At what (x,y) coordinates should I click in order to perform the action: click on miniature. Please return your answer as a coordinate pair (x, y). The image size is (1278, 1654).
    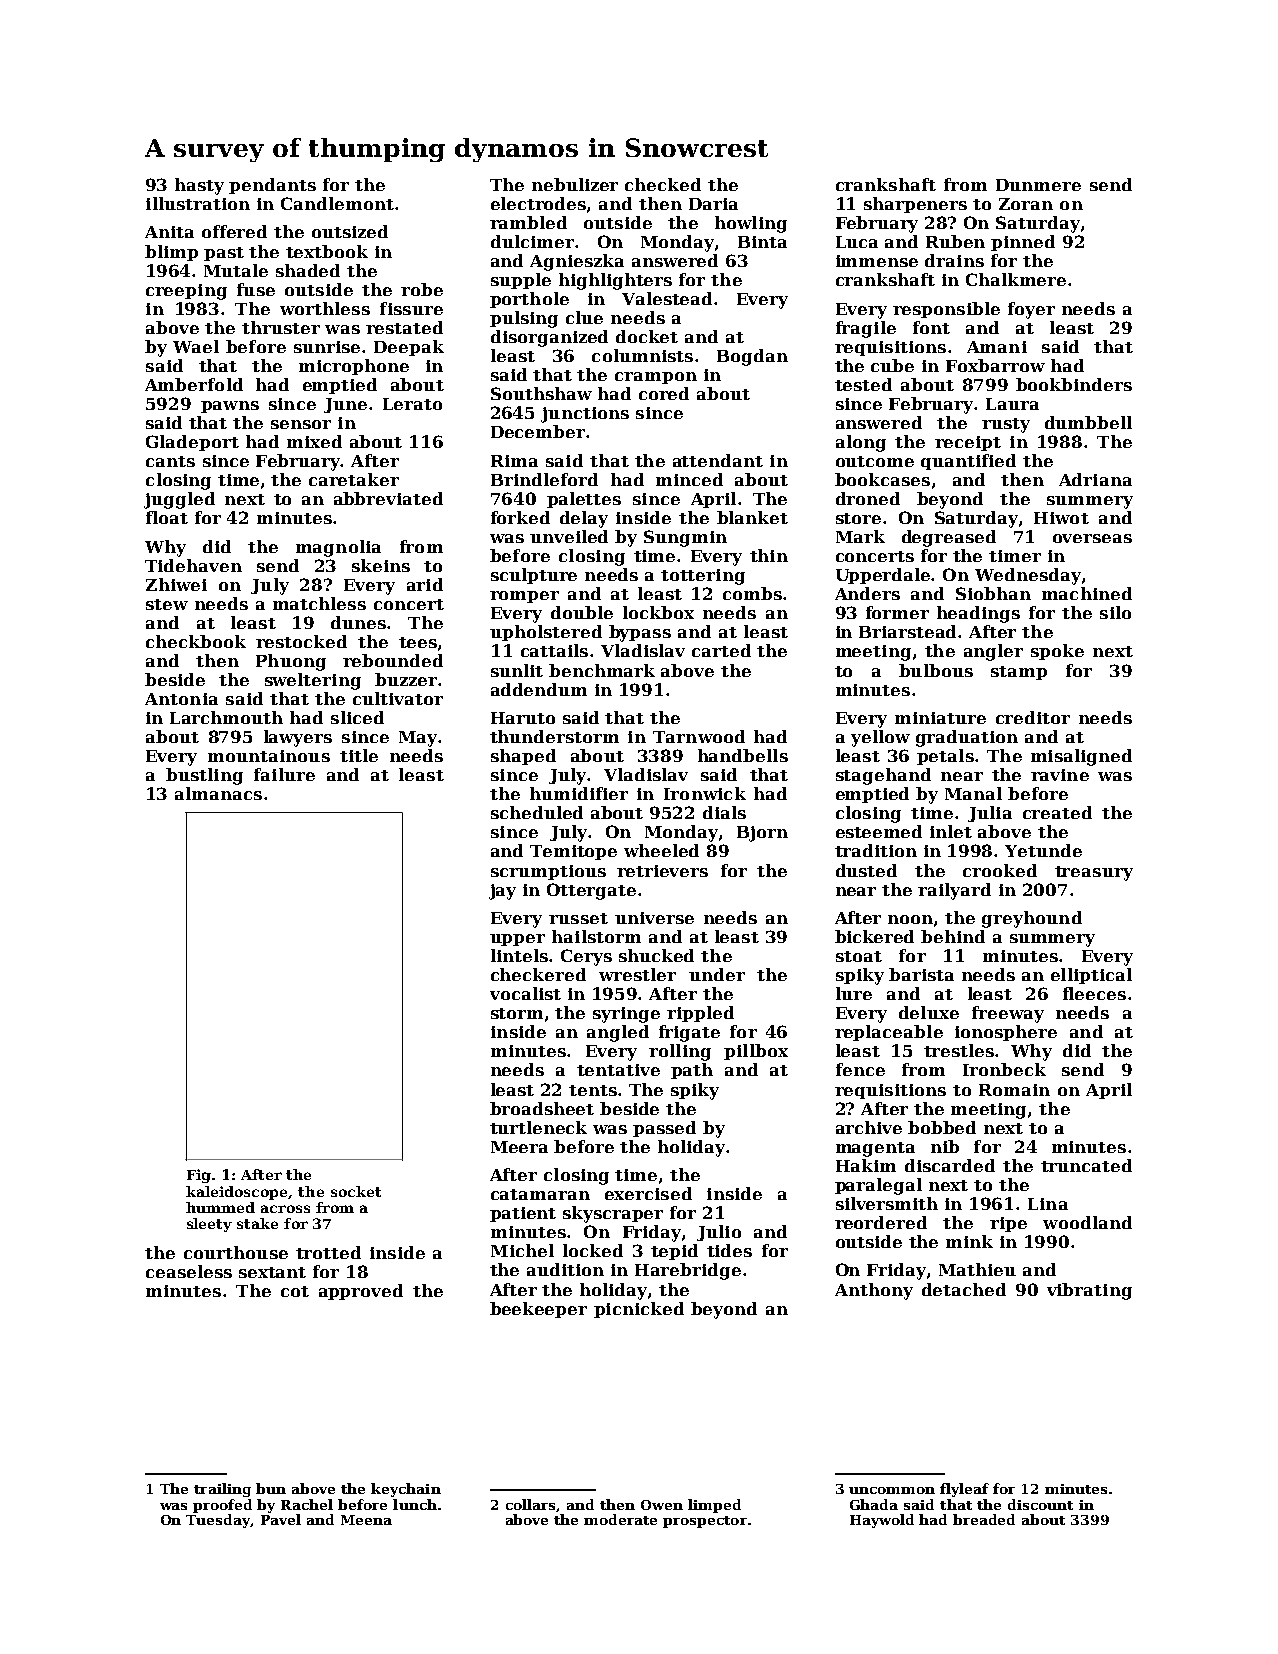
    Looking at the image, I should click on (940, 718).
